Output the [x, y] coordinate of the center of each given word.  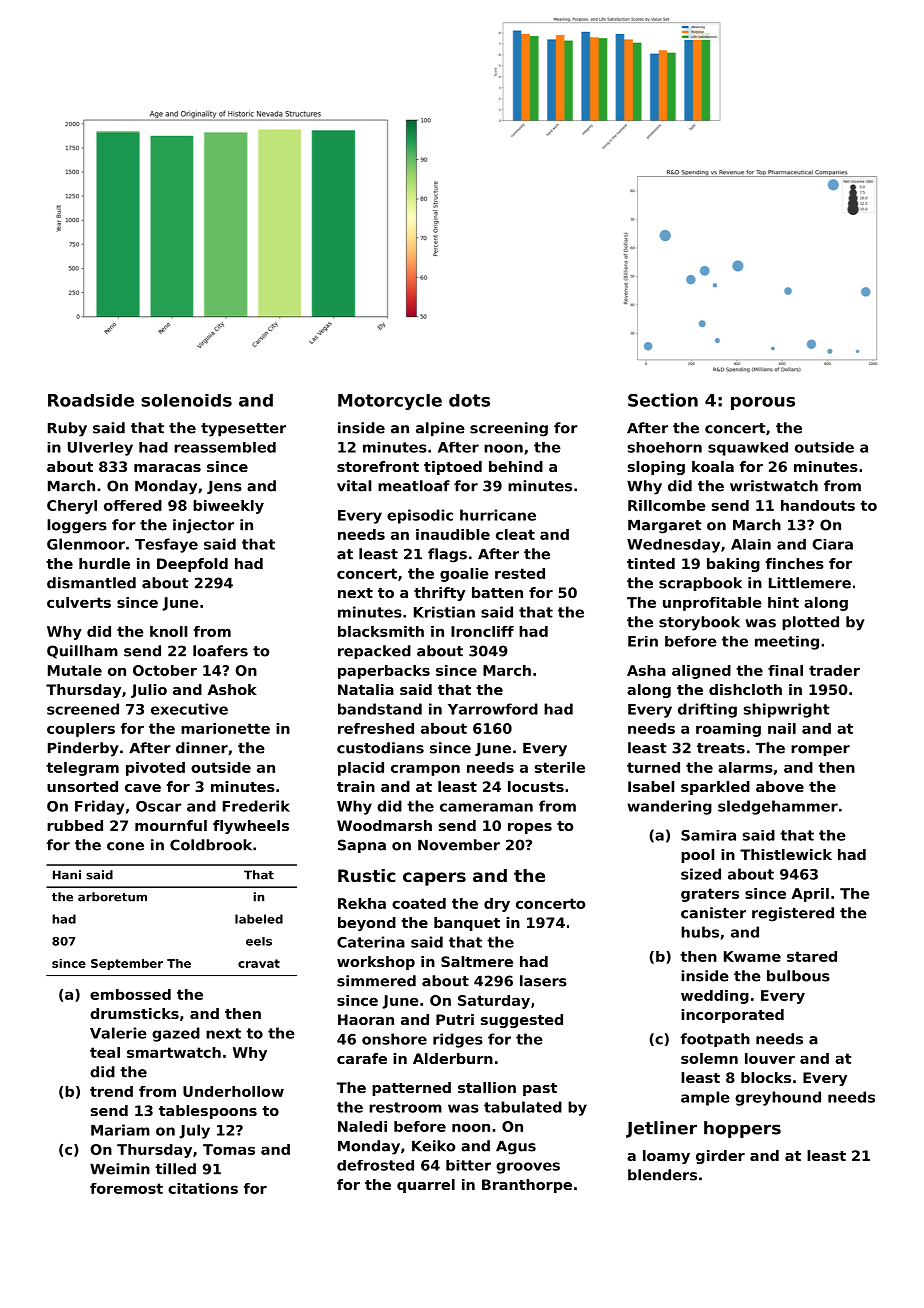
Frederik [256, 806]
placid [361, 769]
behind [516, 466]
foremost [126, 1188]
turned [653, 767]
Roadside [91, 400]
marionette [225, 728]
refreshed [376, 728]
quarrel [426, 1186]
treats [721, 748]
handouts [818, 505]
